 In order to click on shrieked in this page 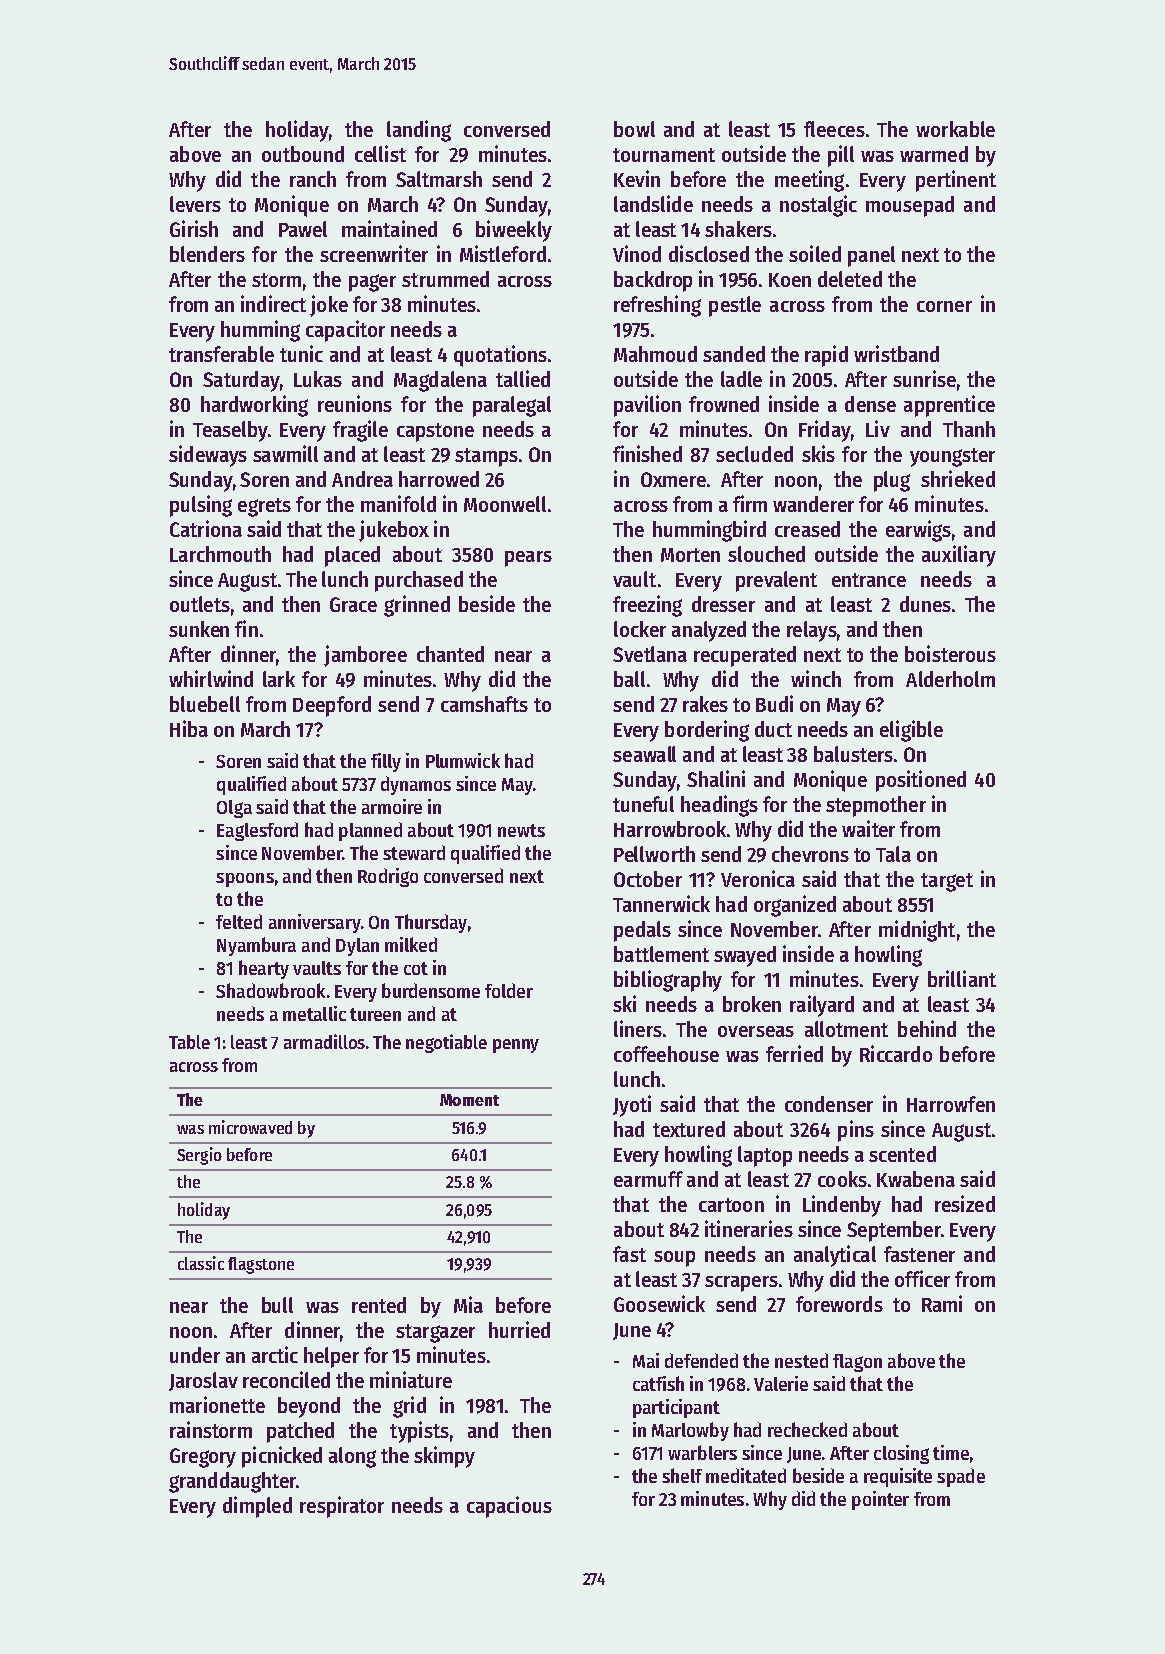, I will do `click(958, 478)`.
